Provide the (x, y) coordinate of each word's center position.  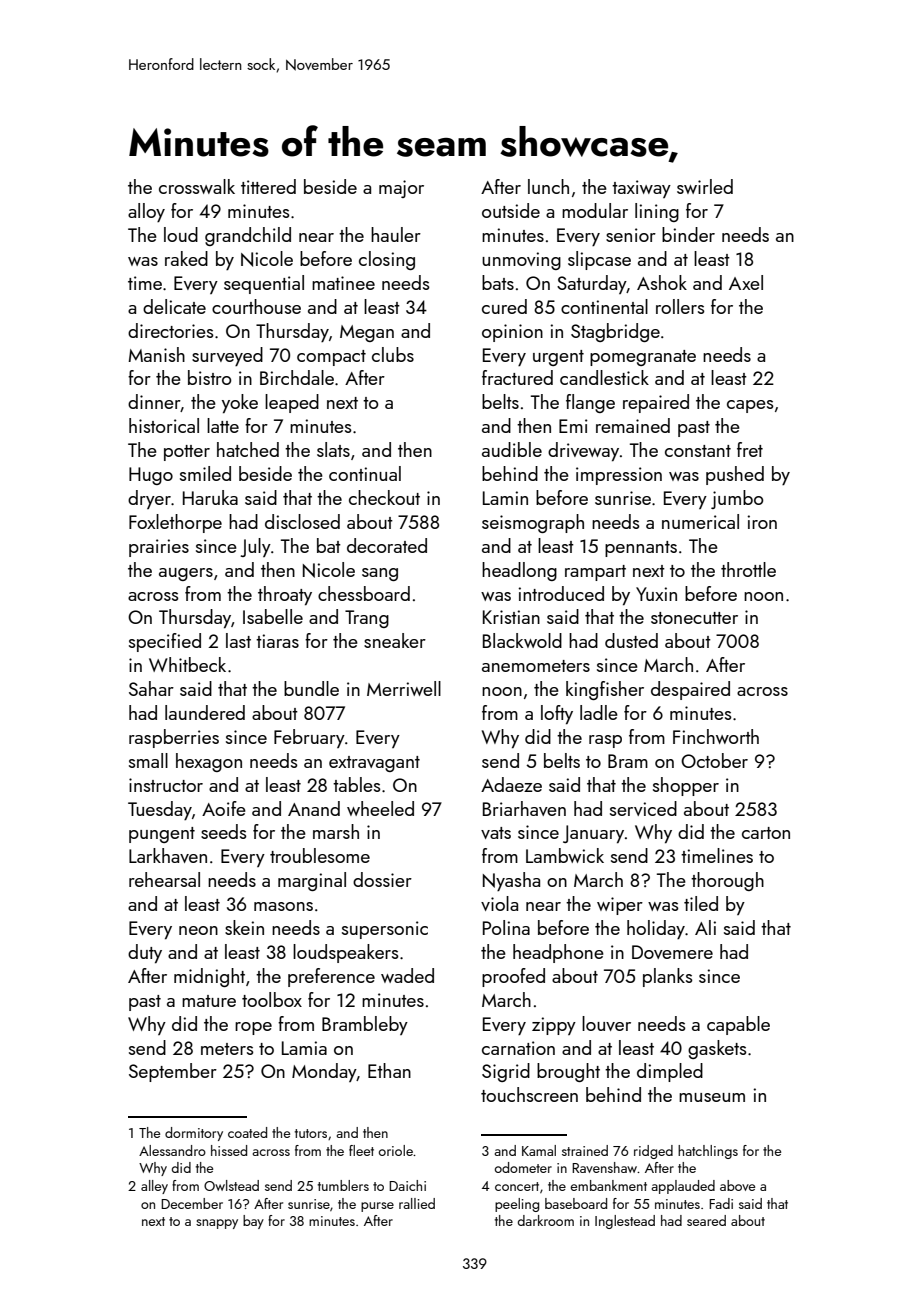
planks (668, 977)
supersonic (385, 930)
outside (511, 210)
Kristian (511, 617)
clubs (393, 354)
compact (331, 358)
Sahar (151, 688)
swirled (705, 186)
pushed (735, 475)
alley (154, 1187)
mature (209, 1001)
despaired (690, 690)
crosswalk (197, 186)
